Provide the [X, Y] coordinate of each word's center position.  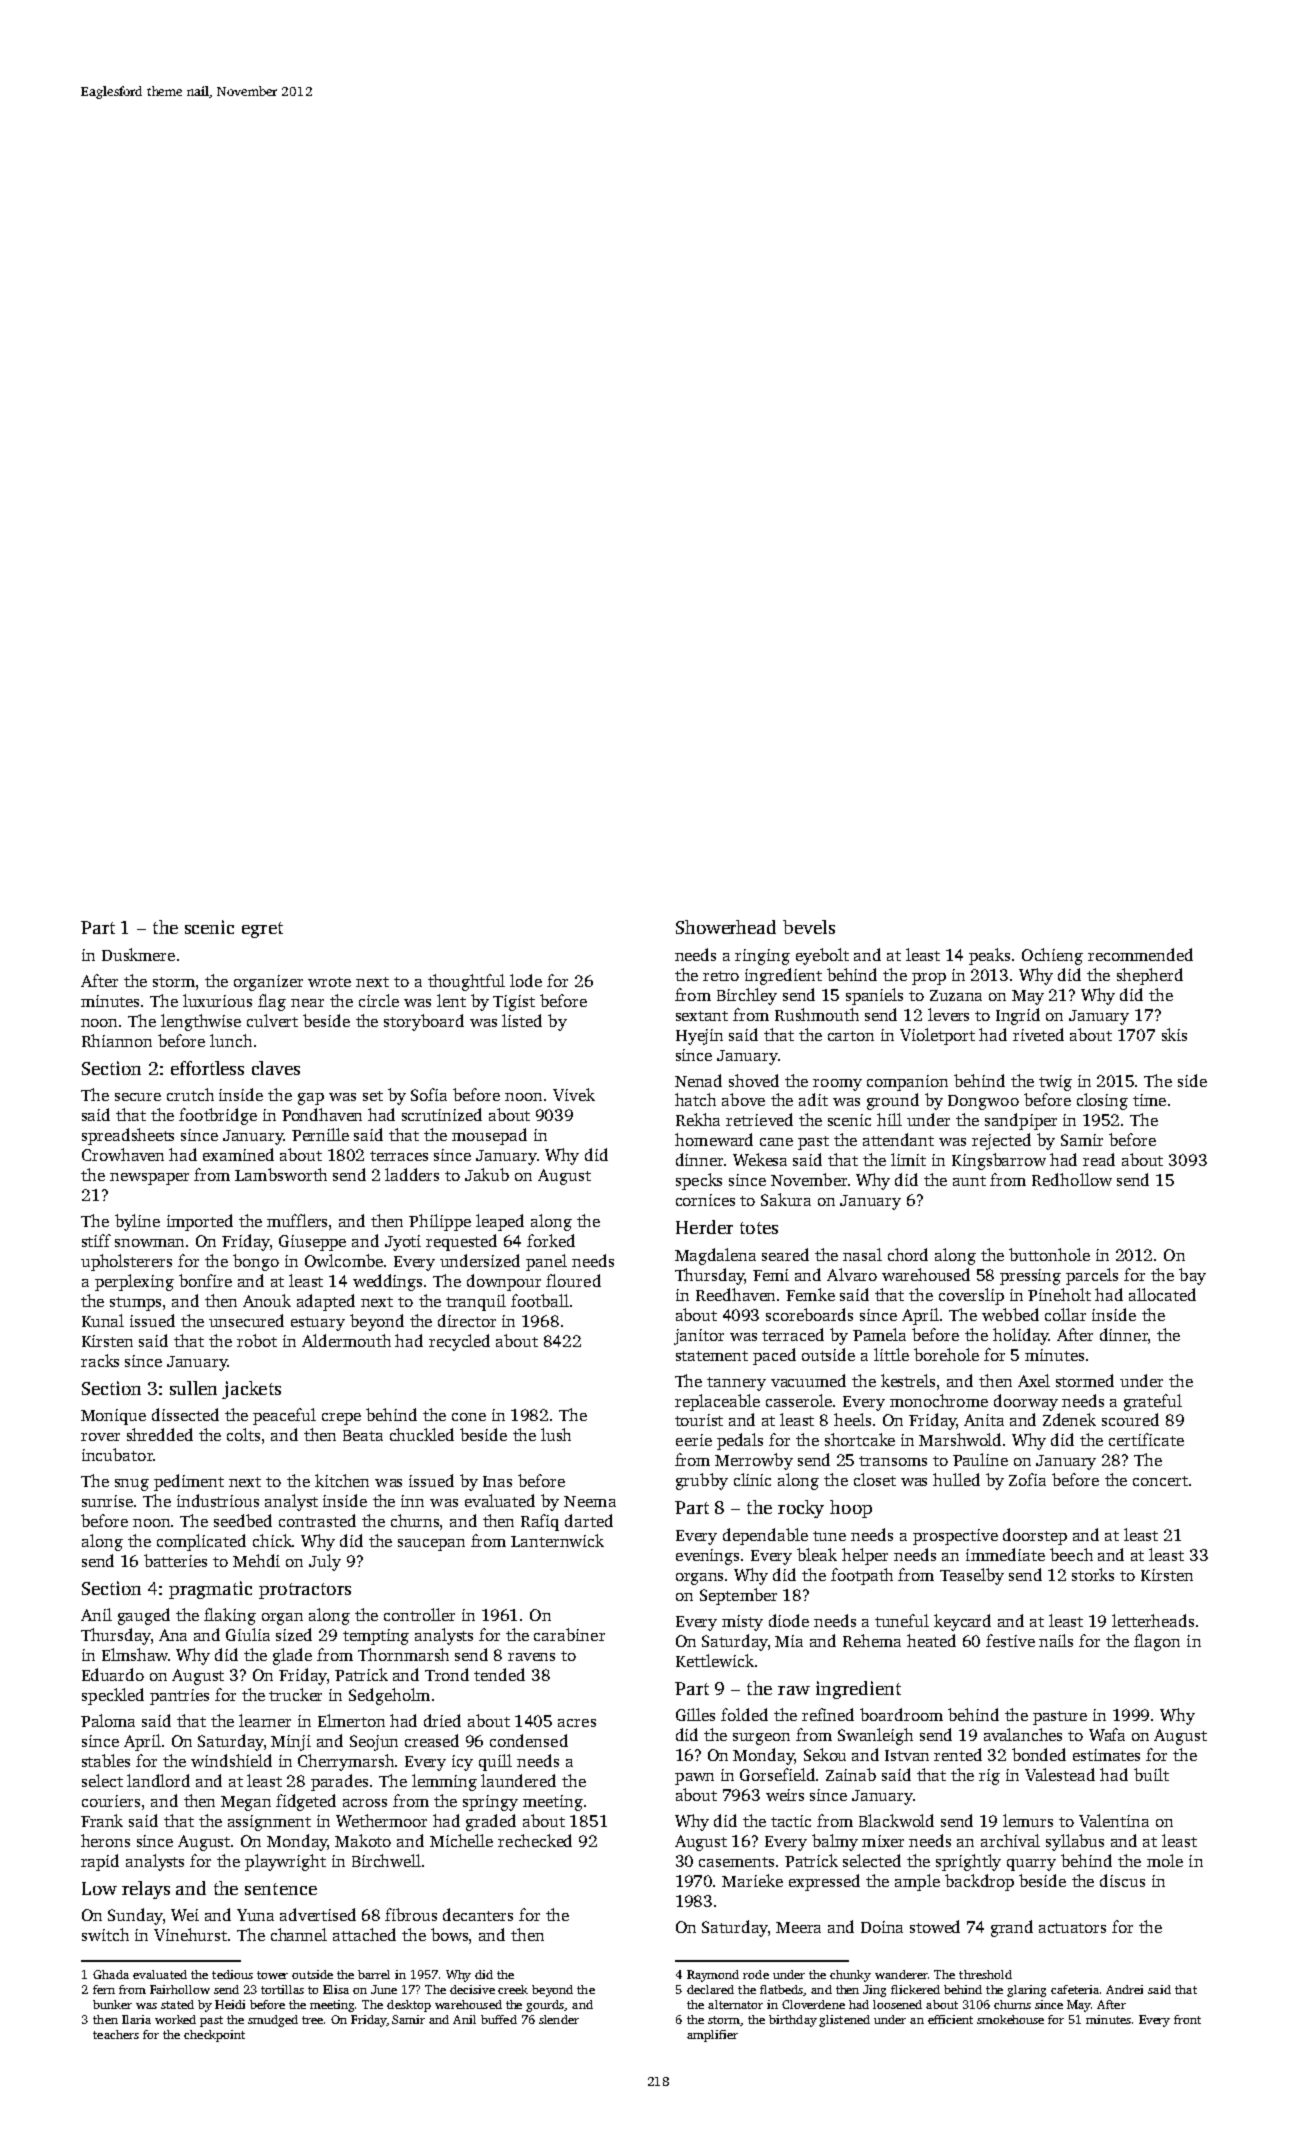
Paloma [108, 1720]
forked [551, 1240]
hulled [956, 1479]
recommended [1140, 954]
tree [312, 2020]
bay [1192, 1276]
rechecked [535, 1840]
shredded [160, 1434]
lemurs [1028, 1820]
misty [742, 1623]
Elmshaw [135, 1654]
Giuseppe [312, 1243]
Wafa [1107, 1734]
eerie [694, 1440]
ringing [762, 957]
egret [262, 930]
